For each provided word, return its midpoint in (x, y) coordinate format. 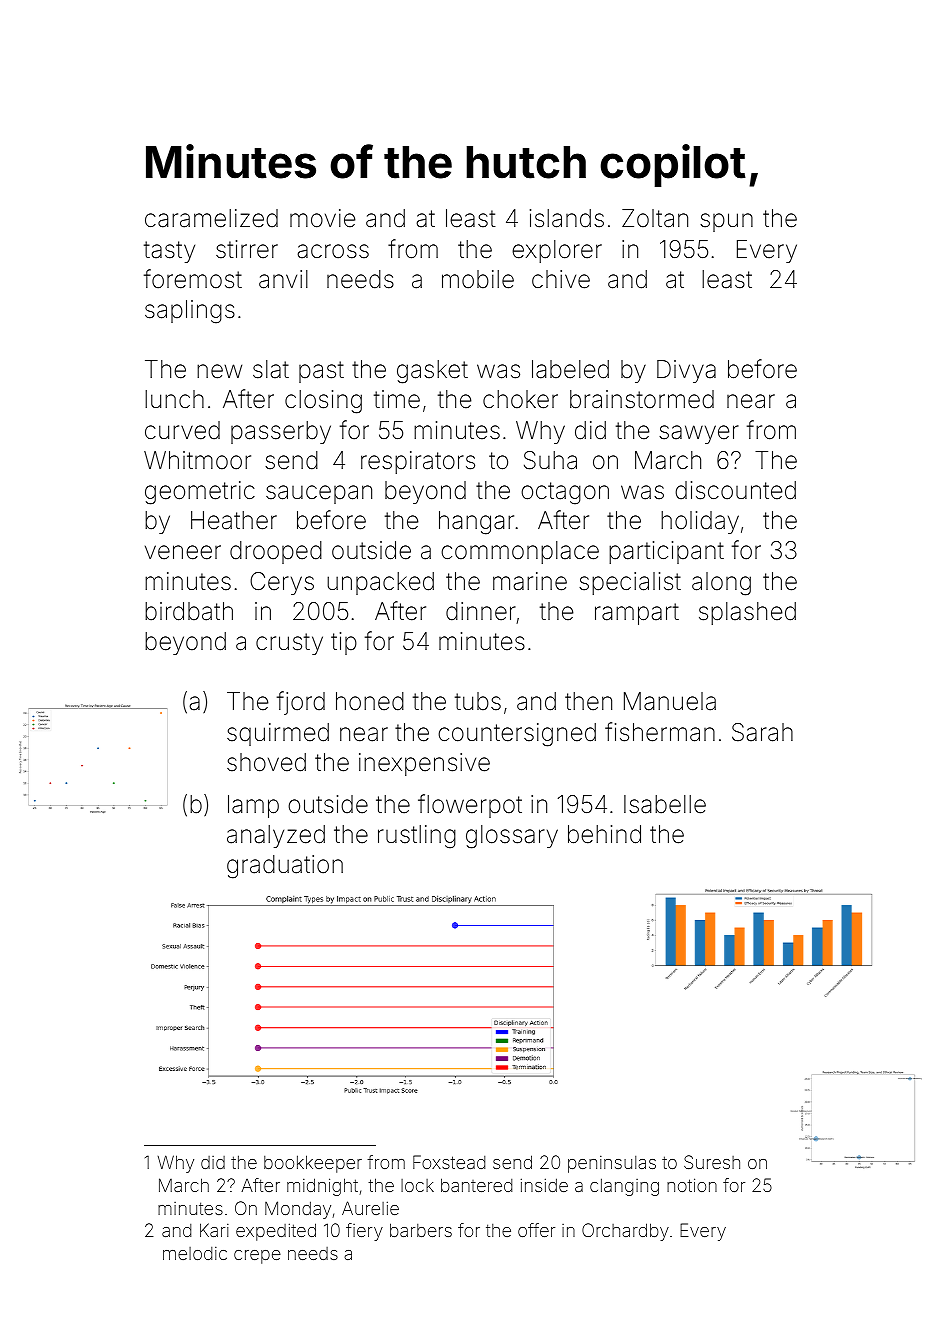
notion (692, 1185)
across (333, 251)
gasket (432, 372)
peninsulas (612, 1164)
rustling (417, 837)
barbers (421, 1230)
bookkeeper (313, 1164)
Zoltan (655, 218)
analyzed (276, 836)
